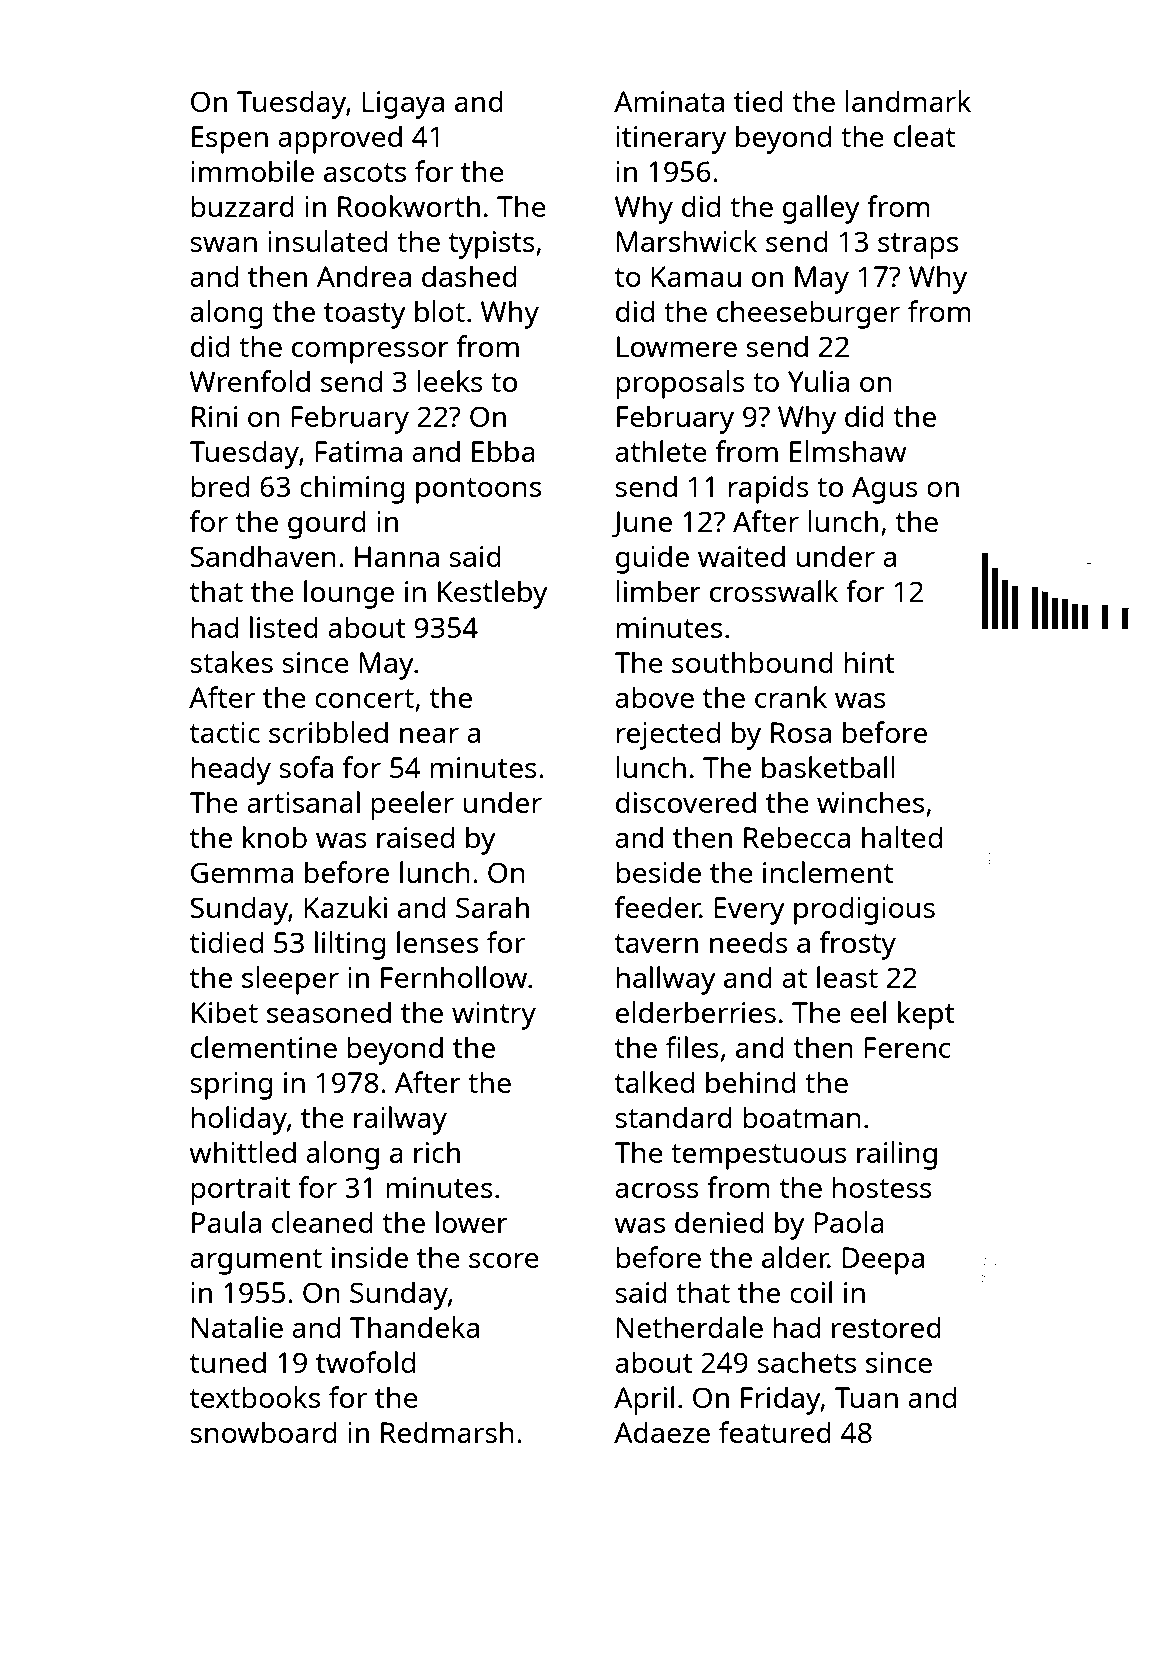 The image size is (1165, 1654). Describe the element at coordinates (902, 837) in the image. I see `halted` at that location.
